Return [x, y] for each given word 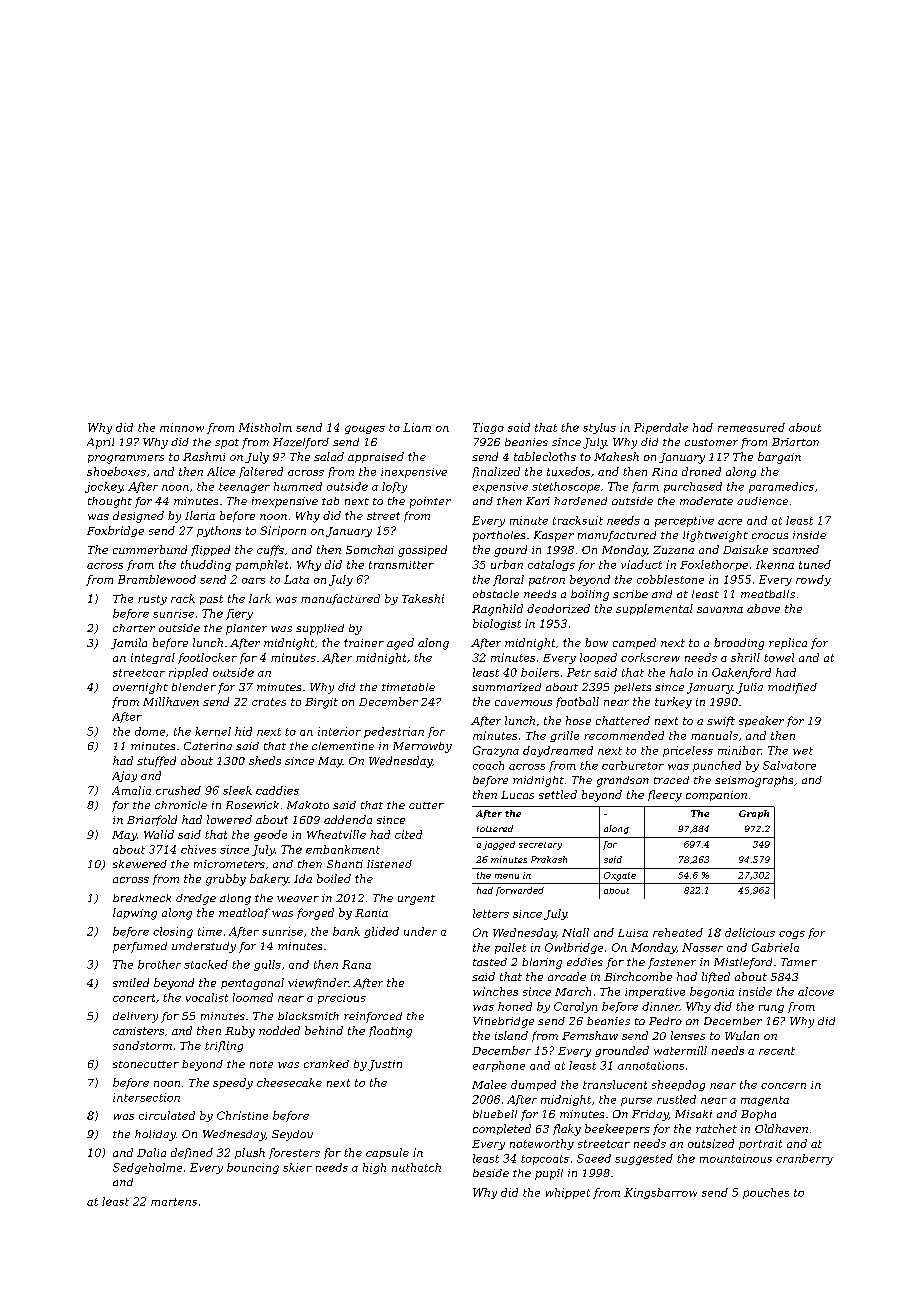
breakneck [142, 898]
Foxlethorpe [714, 565]
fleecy [665, 796]
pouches [766, 1193]
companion [716, 796]
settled [558, 794]
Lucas [517, 795]
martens [174, 1202]
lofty [394, 487]
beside [491, 1173]
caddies [277, 790]
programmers [126, 459]
